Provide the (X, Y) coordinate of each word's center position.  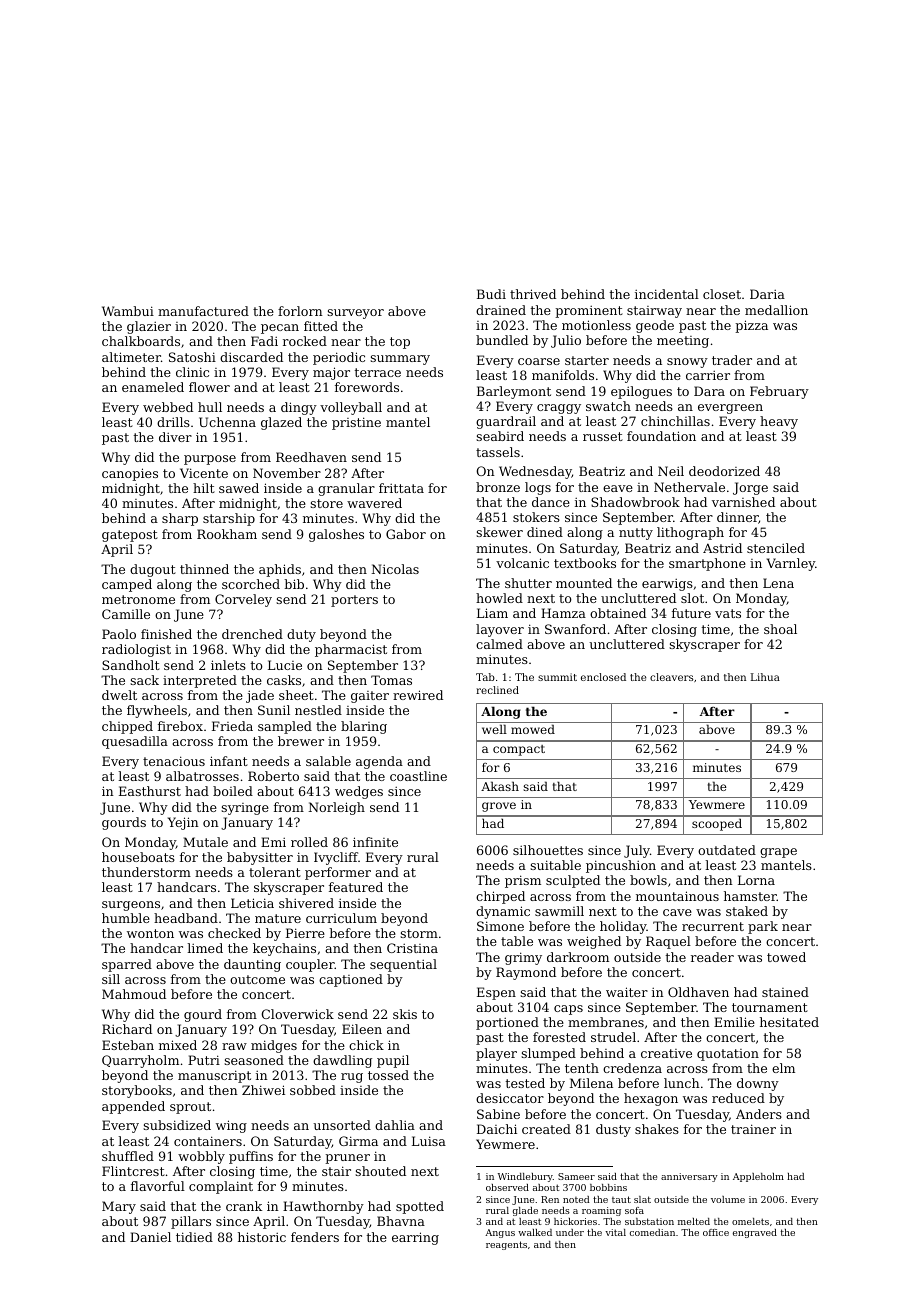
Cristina (412, 948)
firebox (180, 726)
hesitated (789, 1022)
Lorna (756, 880)
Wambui (128, 311)
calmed (499, 644)
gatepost (130, 536)
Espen (496, 993)
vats (728, 613)
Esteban (128, 1045)
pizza (751, 326)
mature (278, 918)
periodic (339, 358)
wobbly (201, 1157)
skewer (499, 532)
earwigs (667, 585)
